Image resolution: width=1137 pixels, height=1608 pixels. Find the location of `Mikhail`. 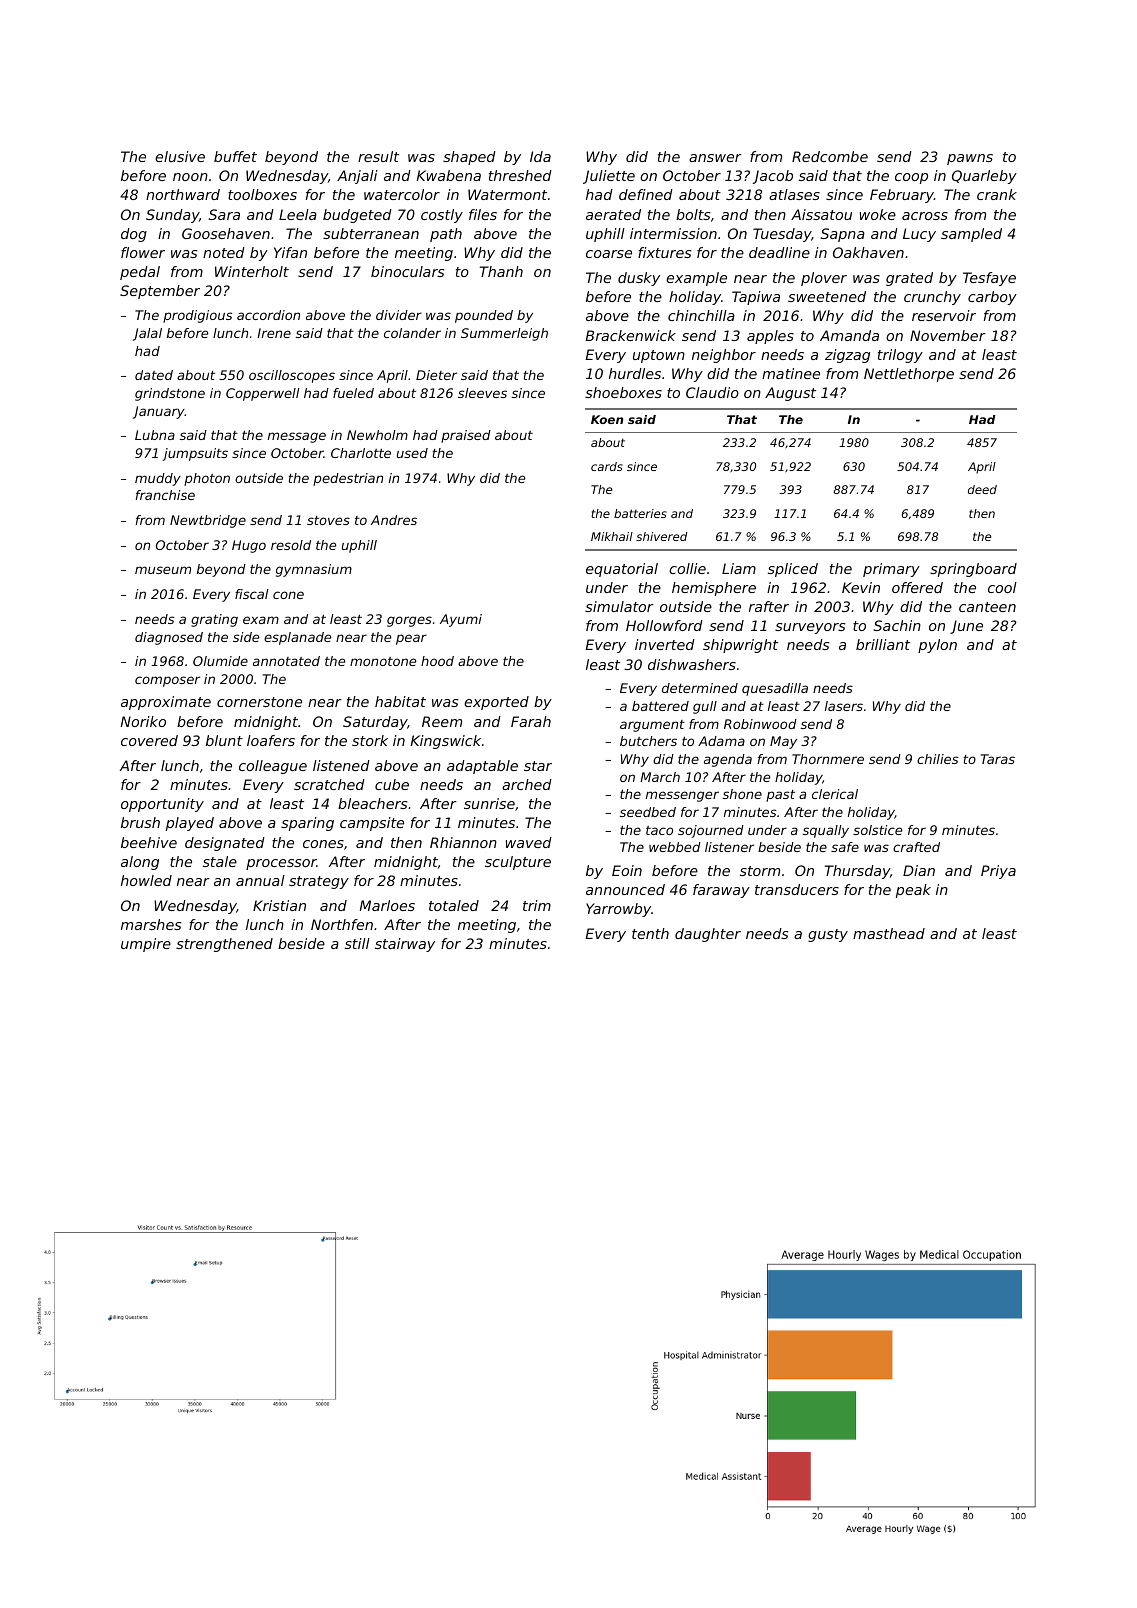

Mikhail is located at coordinates (612, 536).
